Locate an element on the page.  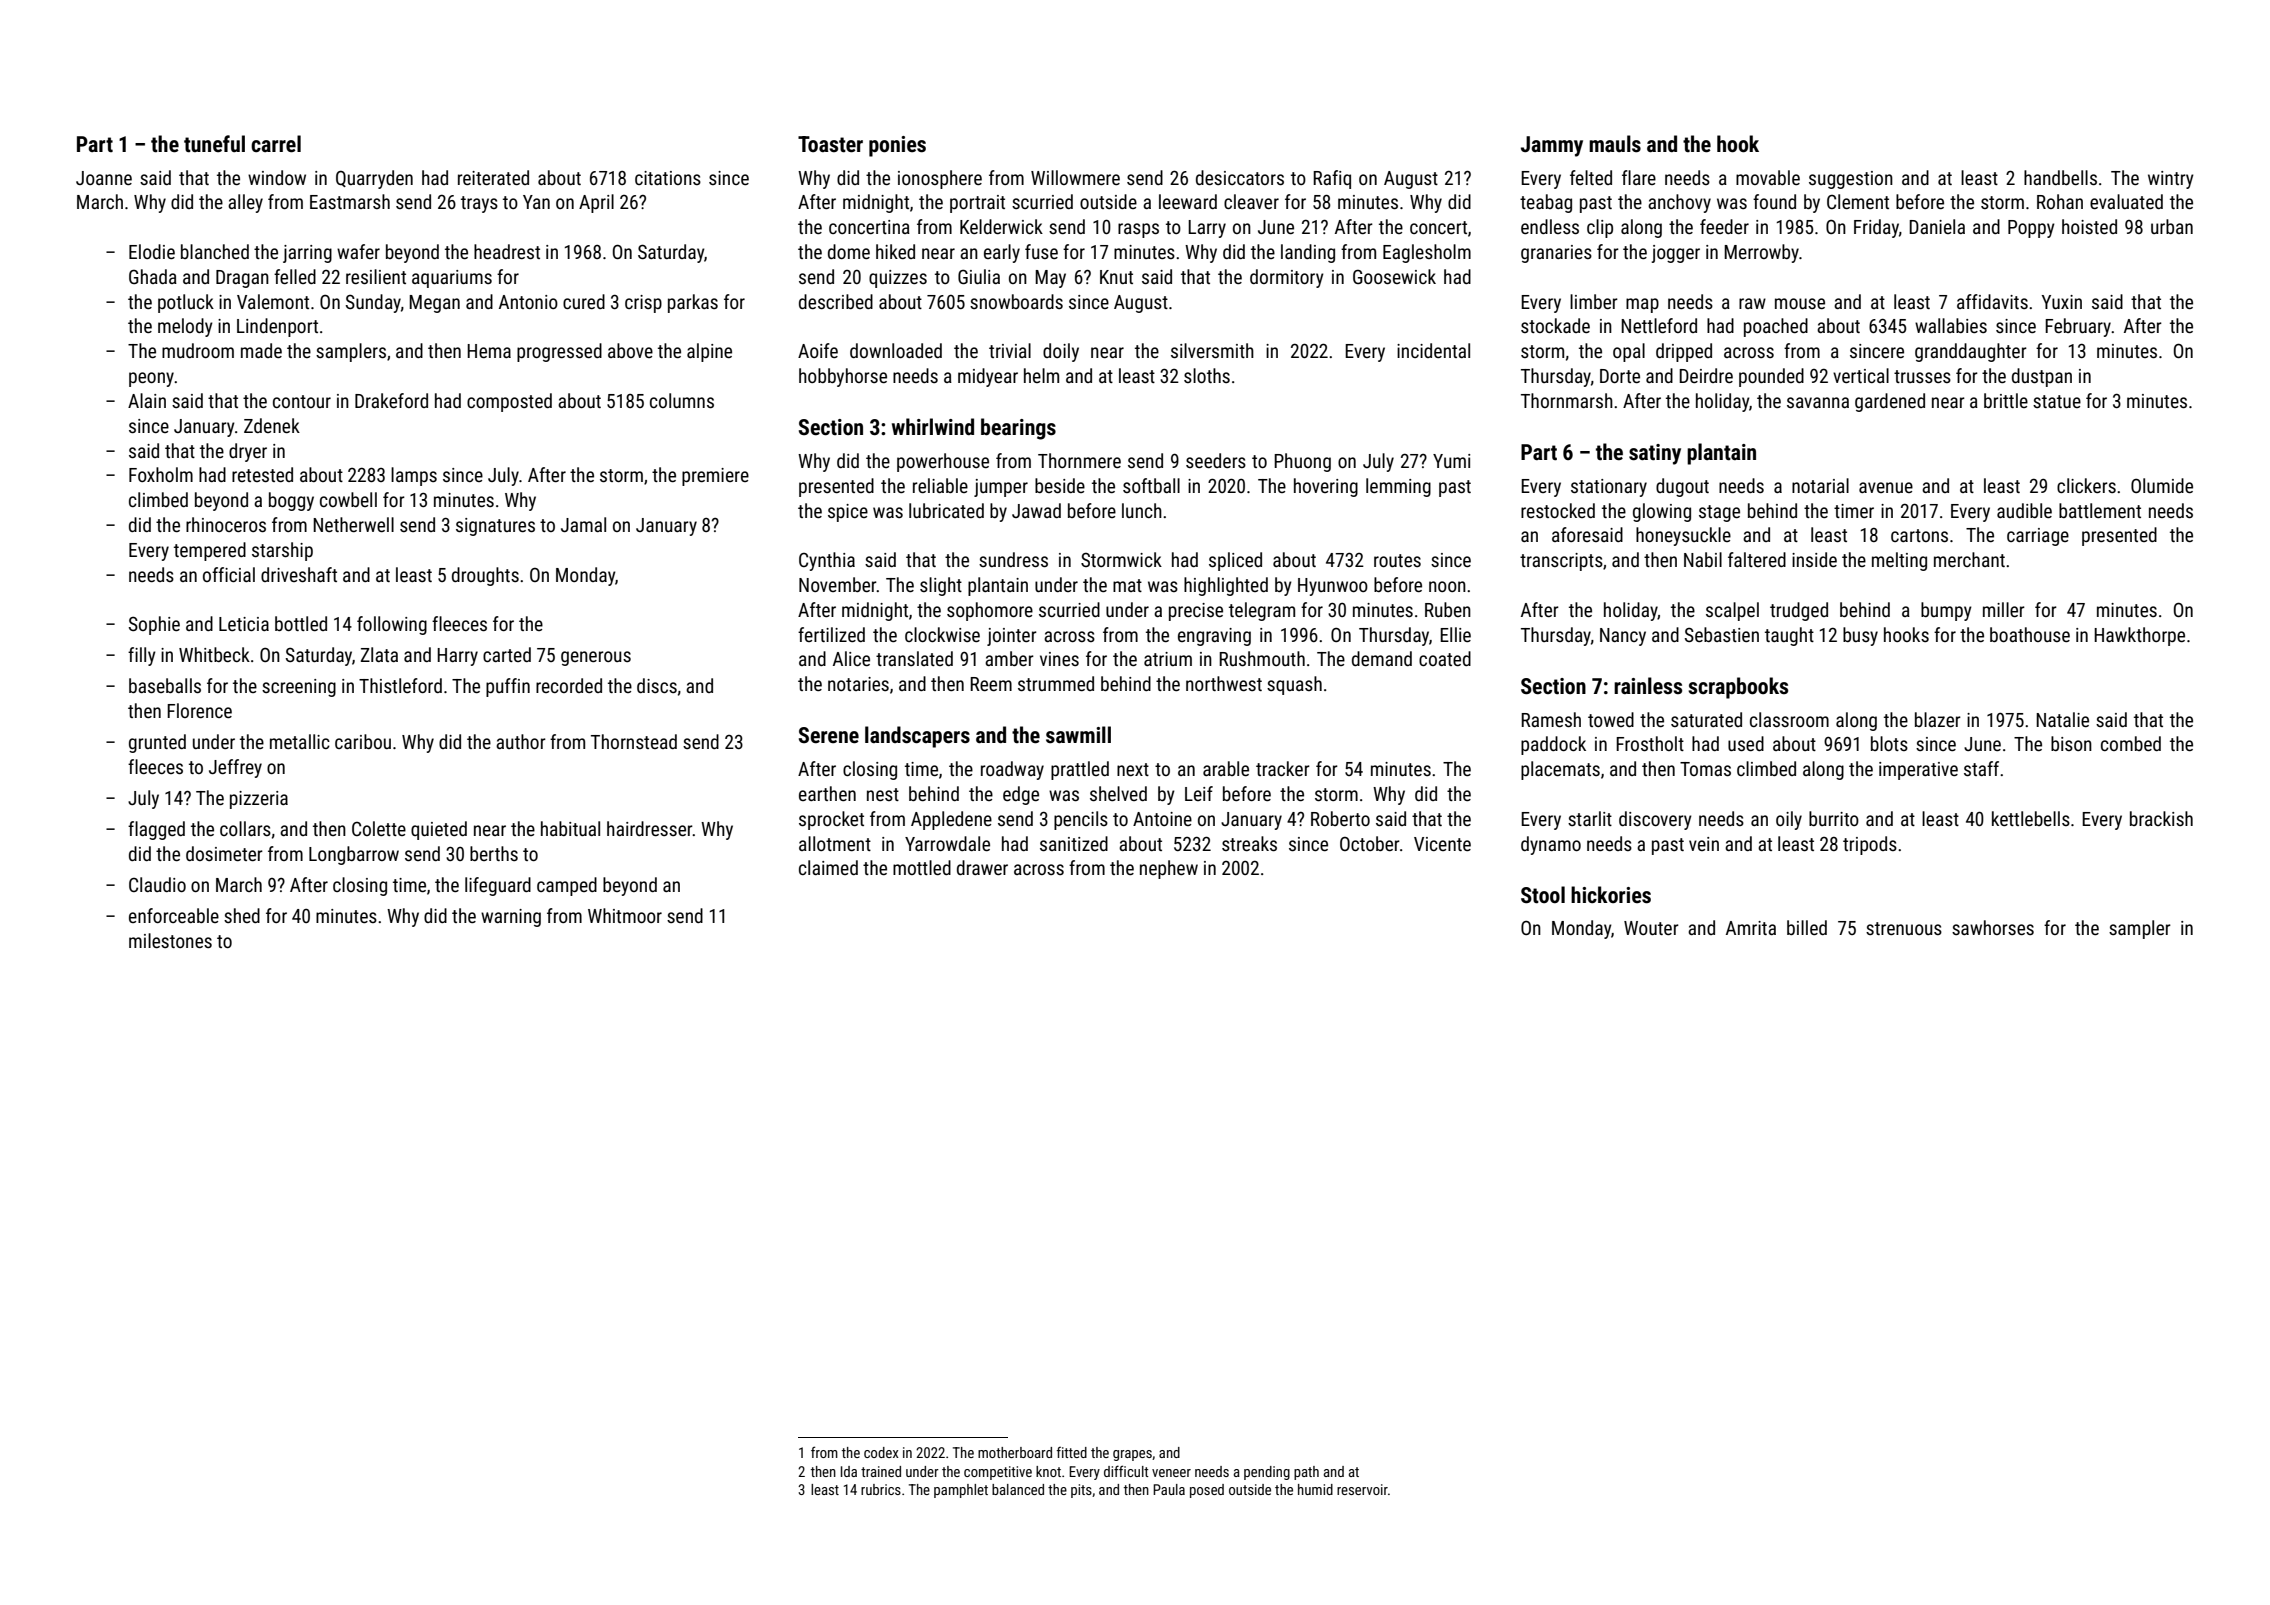
sundress is located at coordinates (1013, 559).
